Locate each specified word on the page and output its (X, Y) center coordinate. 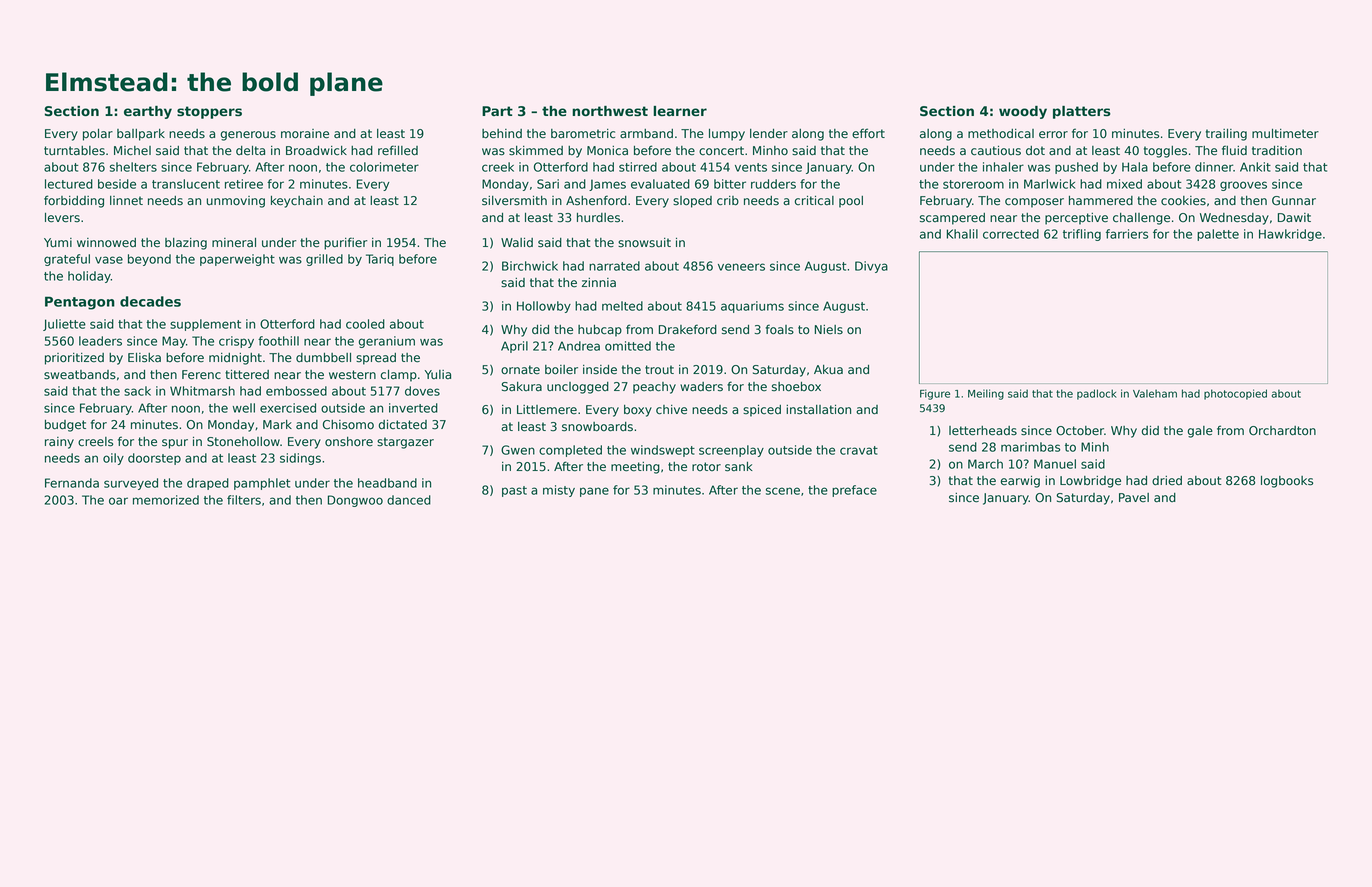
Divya (871, 267)
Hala (1135, 167)
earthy (148, 112)
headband (387, 483)
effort (868, 133)
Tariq (380, 260)
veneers (741, 267)
